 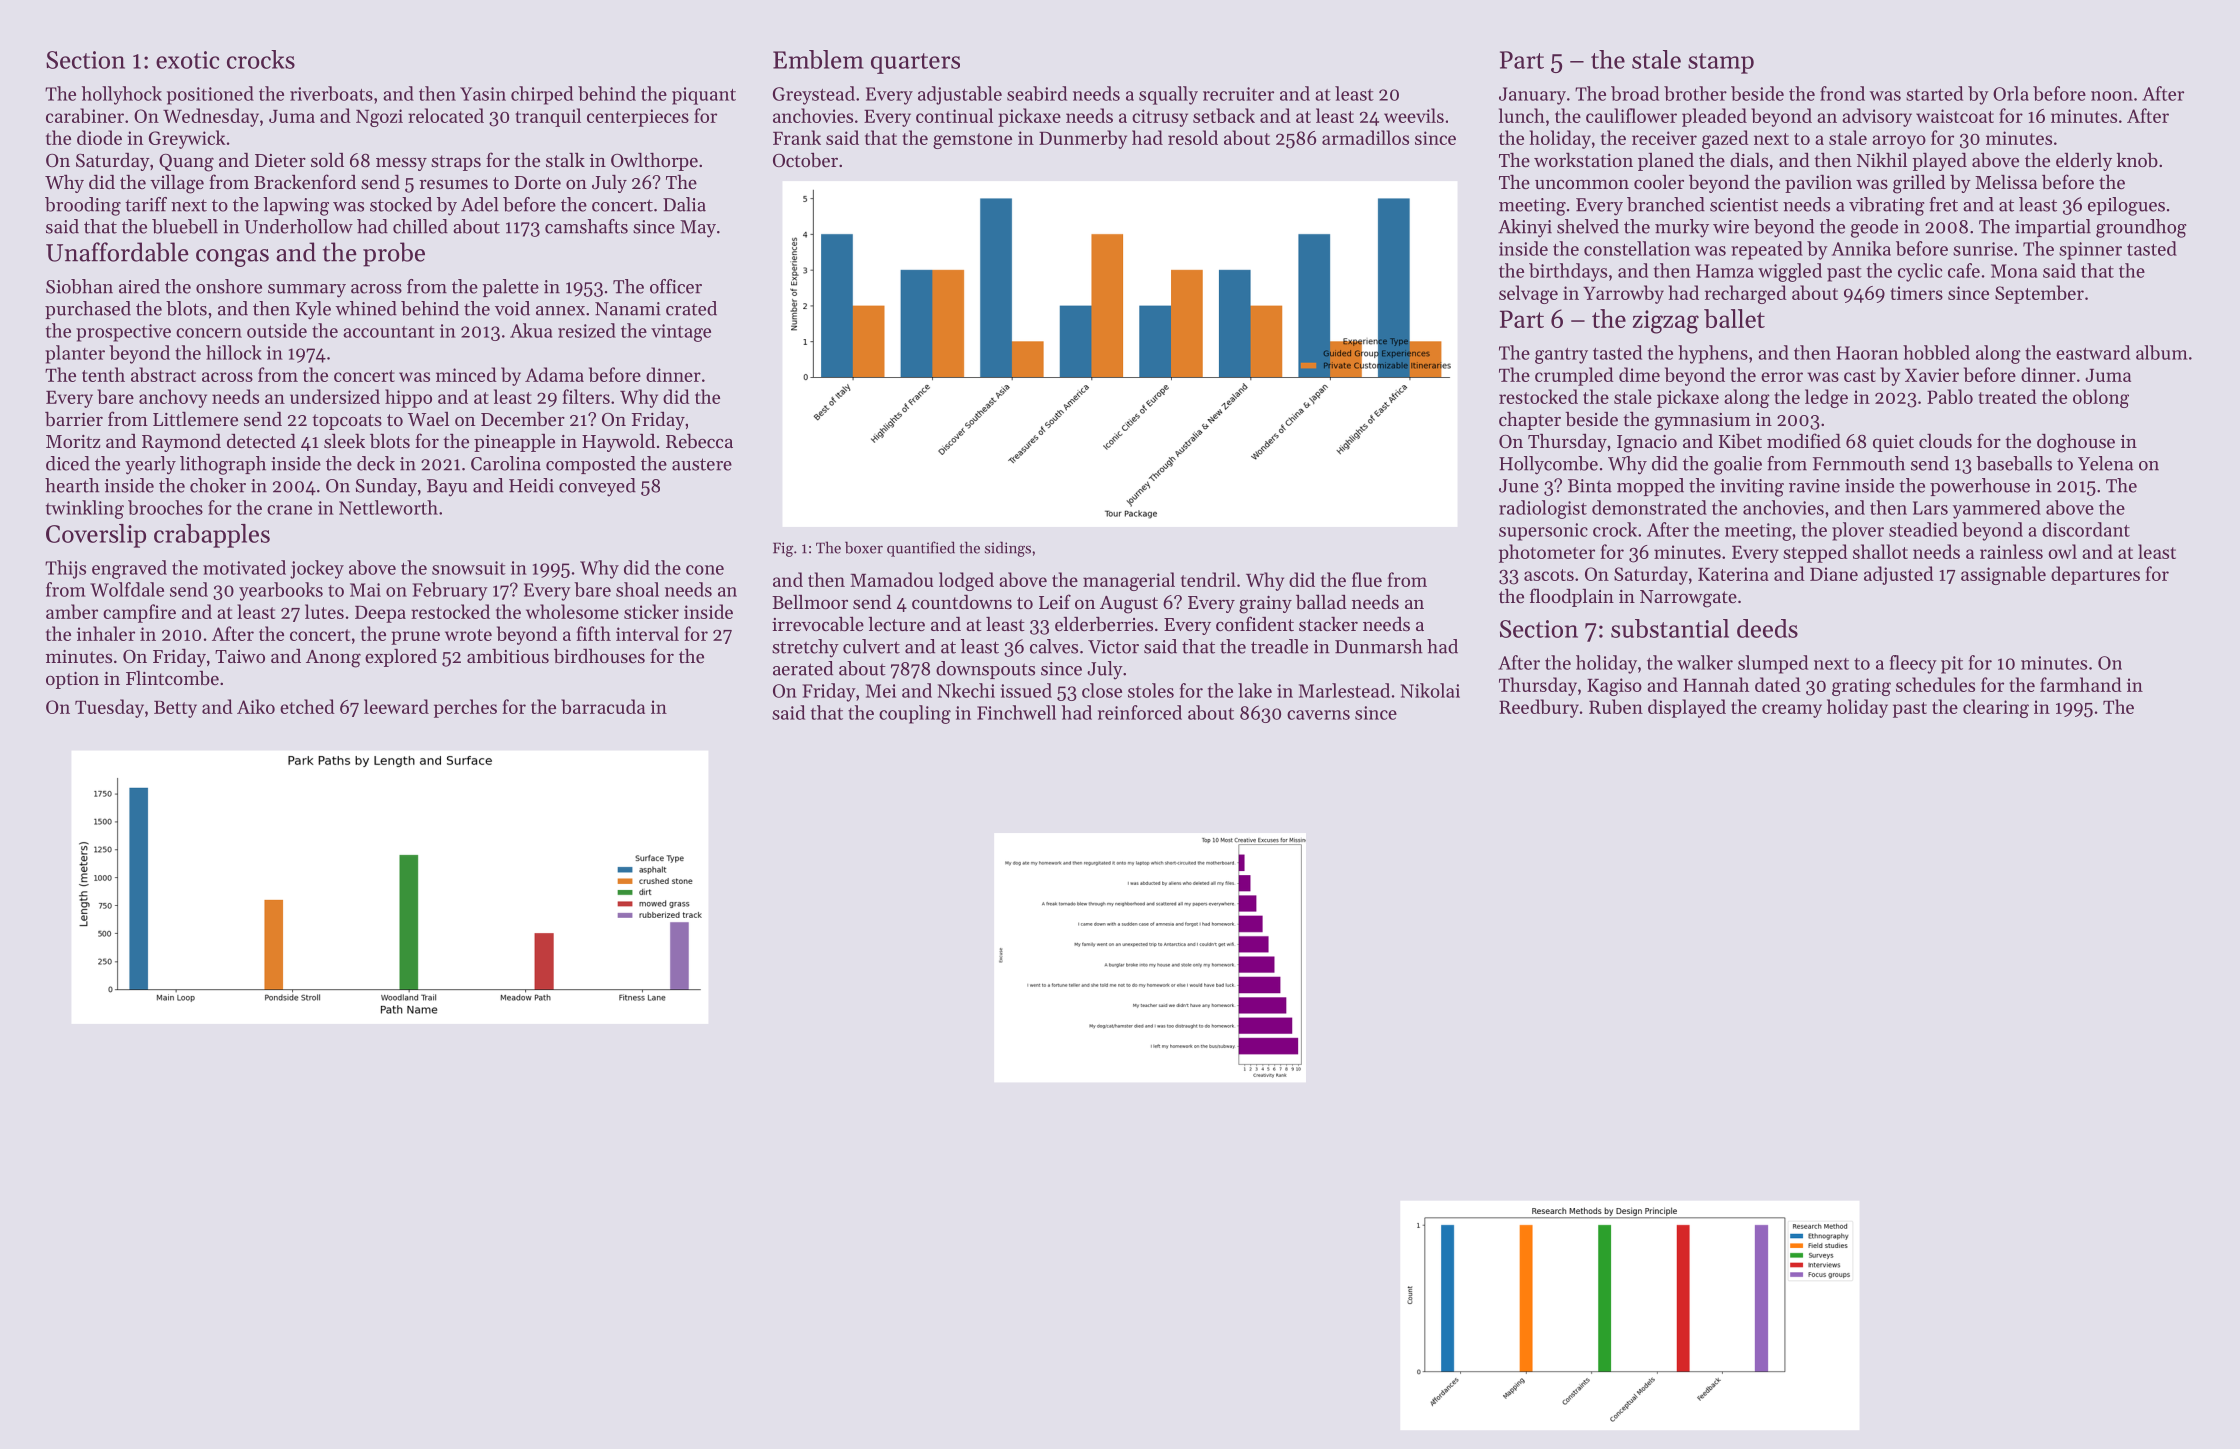 What do you see at coordinates (1983, 249) in the screenshot?
I see `sunrise` at bounding box center [1983, 249].
